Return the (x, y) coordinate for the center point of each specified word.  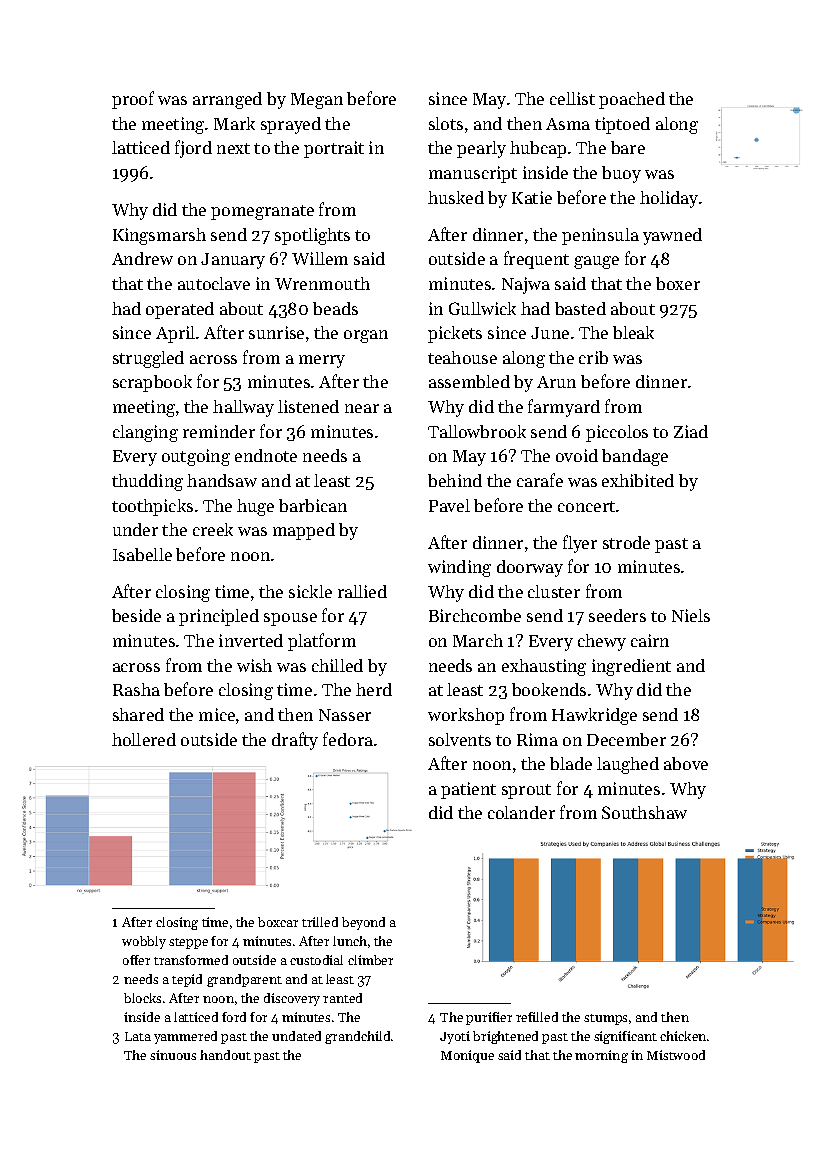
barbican (313, 505)
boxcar (278, 922)
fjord (193, 149)
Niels (691, 615)
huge (255, 507)
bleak (633, 332)
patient (468, 790)
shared (138, 714)
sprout (526, 791)
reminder (219, 431)
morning (601, 1056)
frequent (536, 260)
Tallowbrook (477, 431)
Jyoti (455, 1037)
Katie (532, 197)
